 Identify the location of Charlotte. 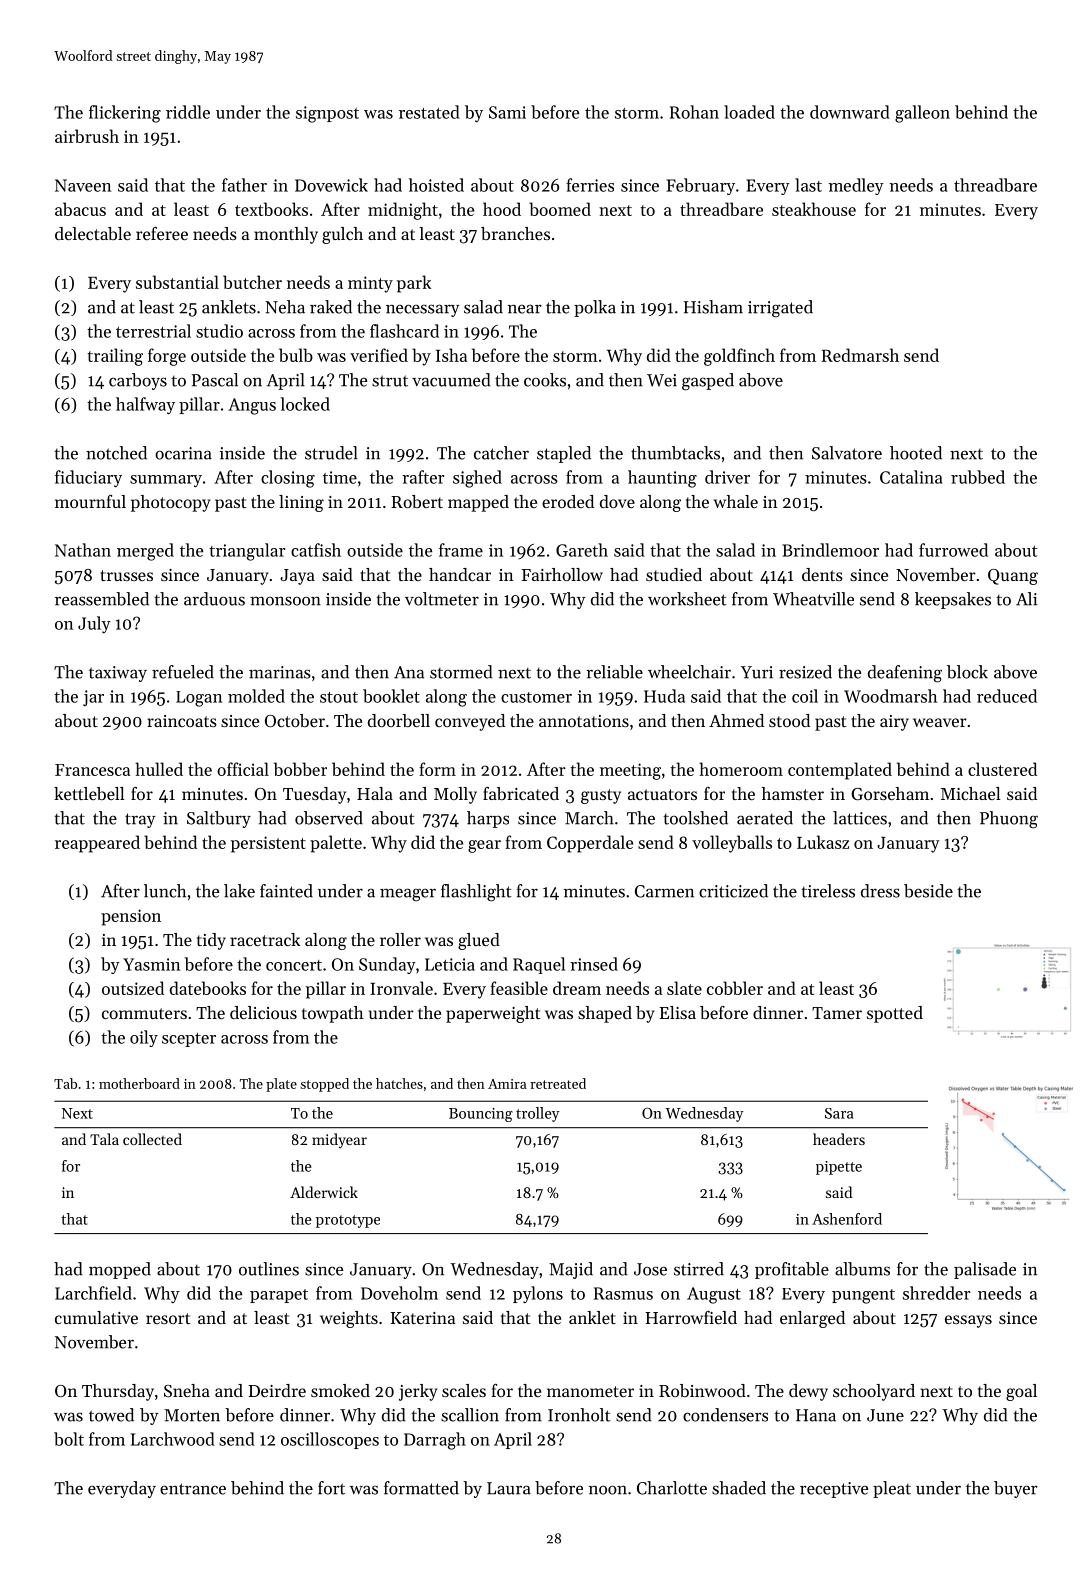
(672, 1488).
